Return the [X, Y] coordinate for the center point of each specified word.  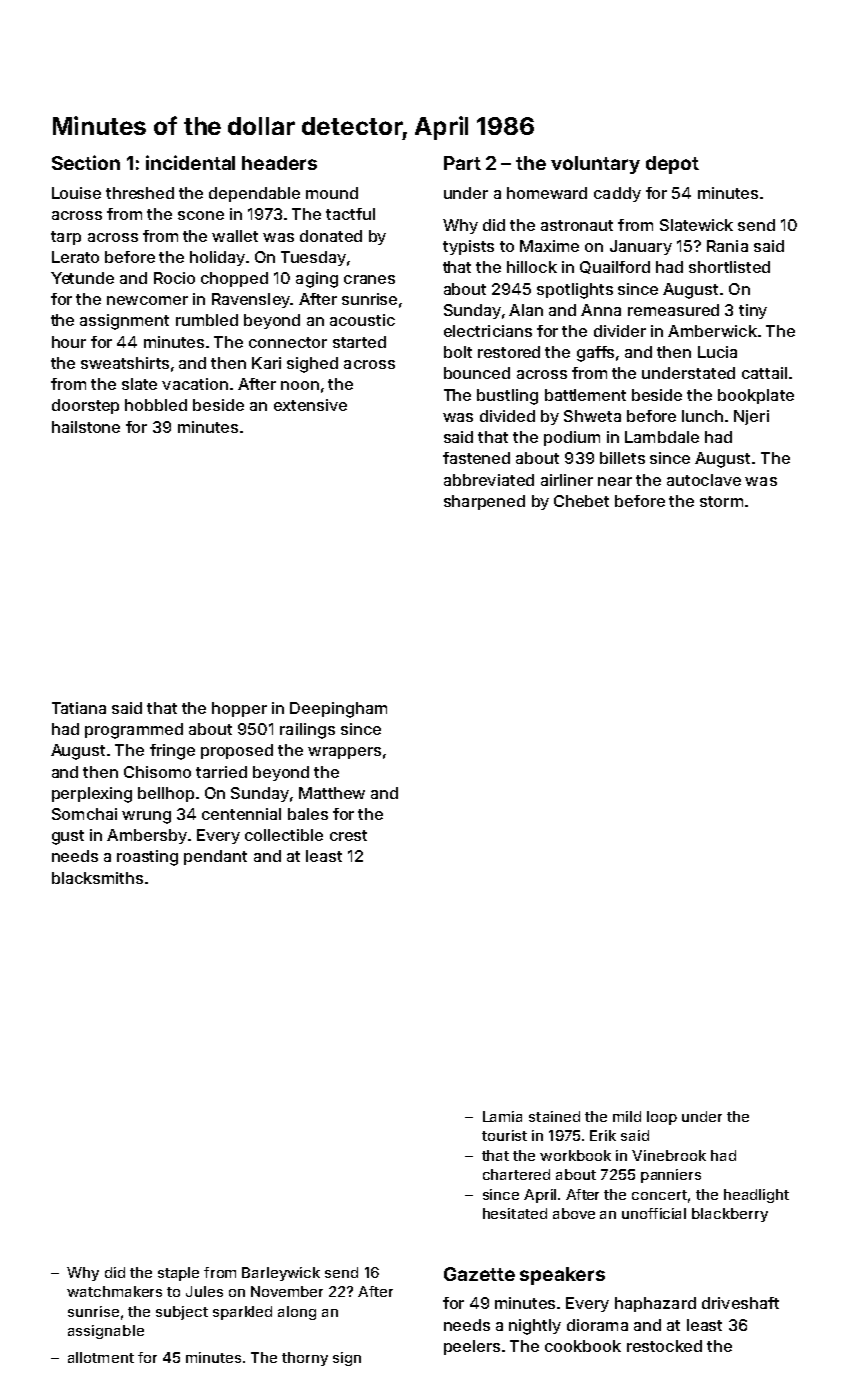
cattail [764, 373]
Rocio [174, 278]
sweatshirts [125, 363]
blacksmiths [97, 878]
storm [721, 501]
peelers [472, 1347]
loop [662, 1118]
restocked [664, 1346]
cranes [369, 279]
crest [348, 835]
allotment [101, 1357]
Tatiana [79, 708]
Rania [727, 246]
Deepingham [338, 710]
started [359, 342]
